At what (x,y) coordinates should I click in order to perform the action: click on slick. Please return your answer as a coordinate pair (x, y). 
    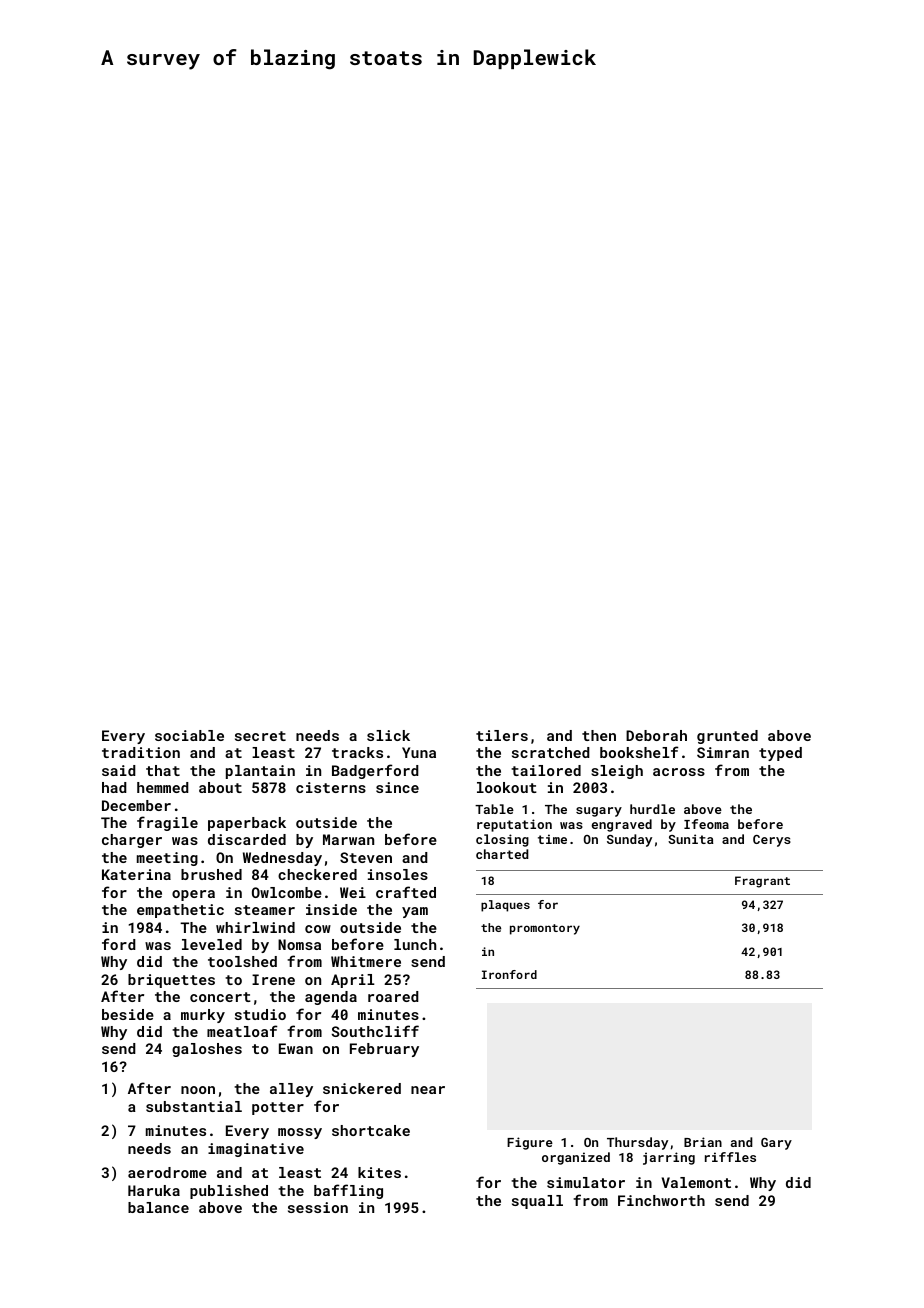
    Looking at the image, I should click on (388, 735).
